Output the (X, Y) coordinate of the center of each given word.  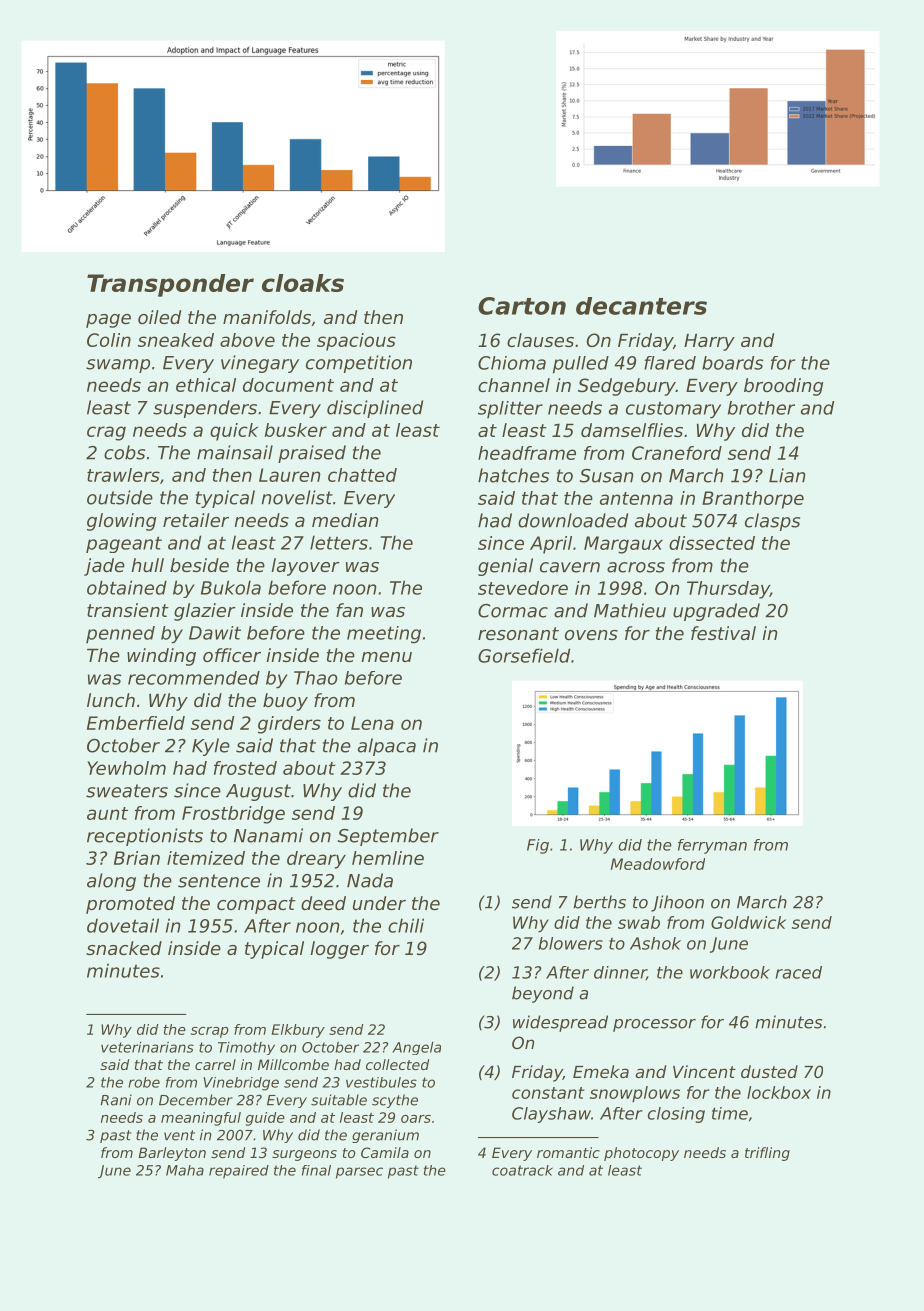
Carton (522, 306)
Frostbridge (233, 815)
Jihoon (677, 903)
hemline (388, 858)
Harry (709, 342)
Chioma (512, 363)
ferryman (712, 846)
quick (234, 432)
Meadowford (658, 864)
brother (761, 408)
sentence (219, 881)
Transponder (170, 285)
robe (144, 1082)
